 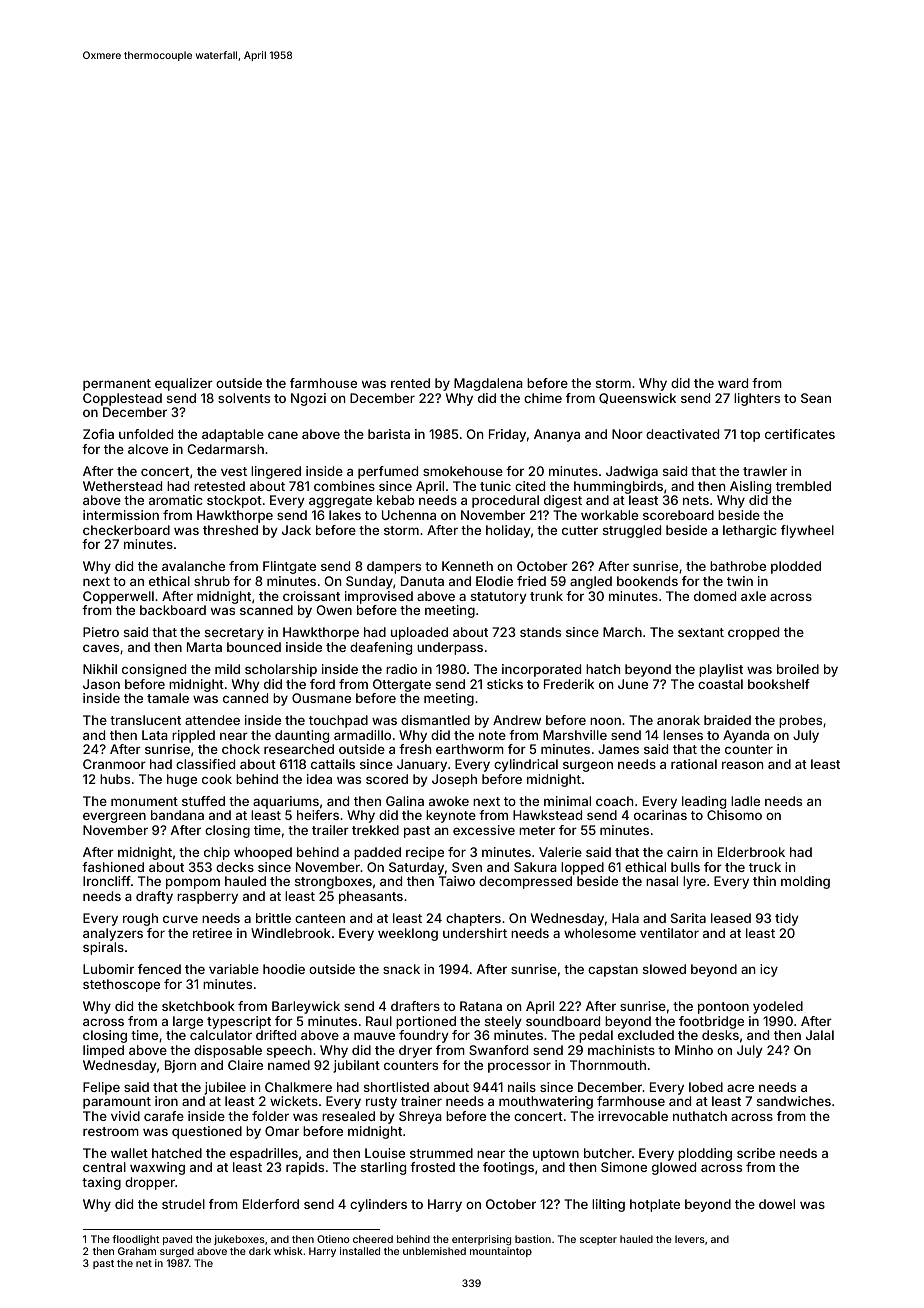 What do you see at coordinates (816, 398) in the screenshot?
I see `Sean` at bounding box center [816, 398].
